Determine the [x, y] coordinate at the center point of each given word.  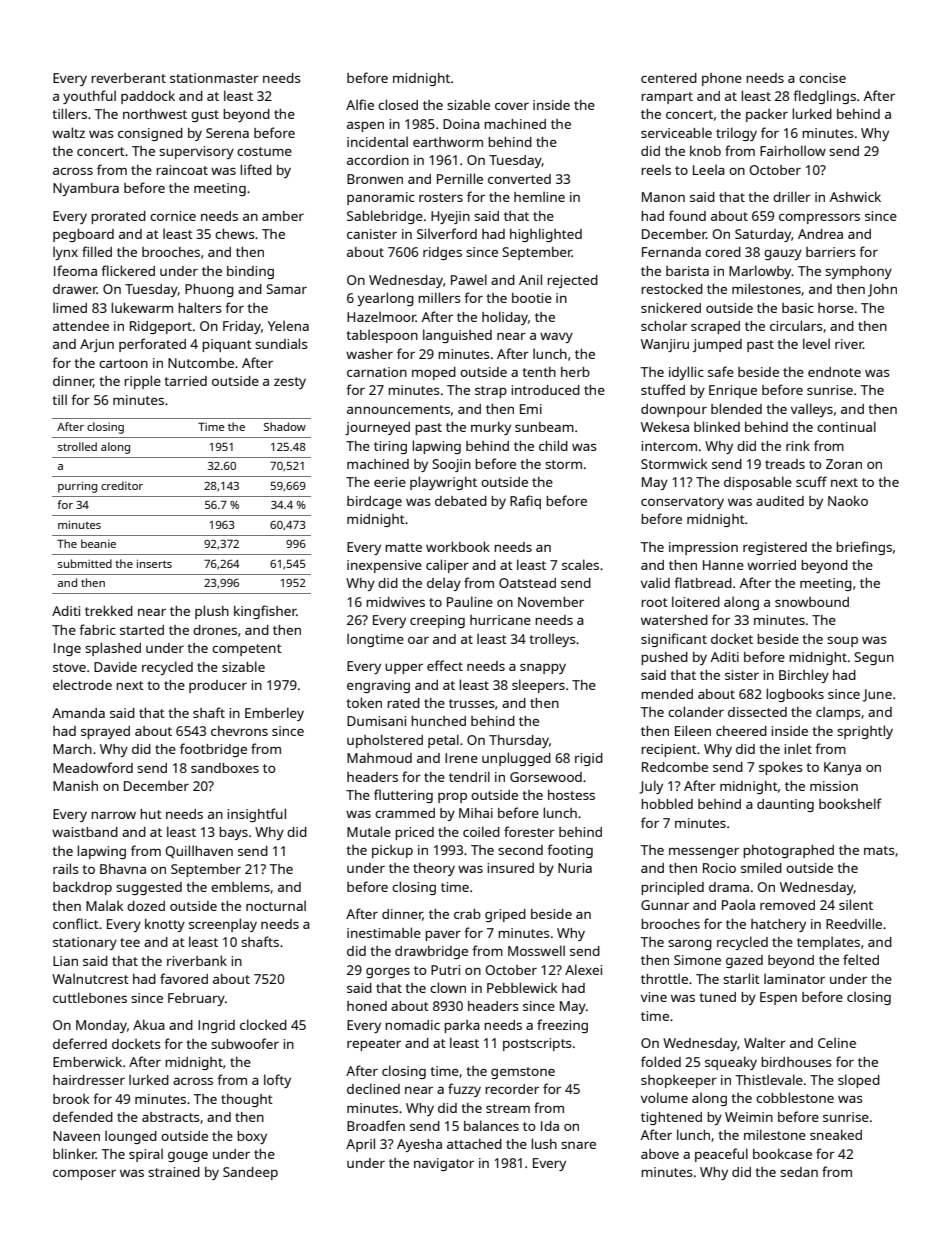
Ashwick [855, 196]
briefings [864, 548]
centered [669, 78]
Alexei [583, 969]
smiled [761, 867]
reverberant [128, 78]
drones [215, 630]
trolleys [552, 640]
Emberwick [87, 1061]
